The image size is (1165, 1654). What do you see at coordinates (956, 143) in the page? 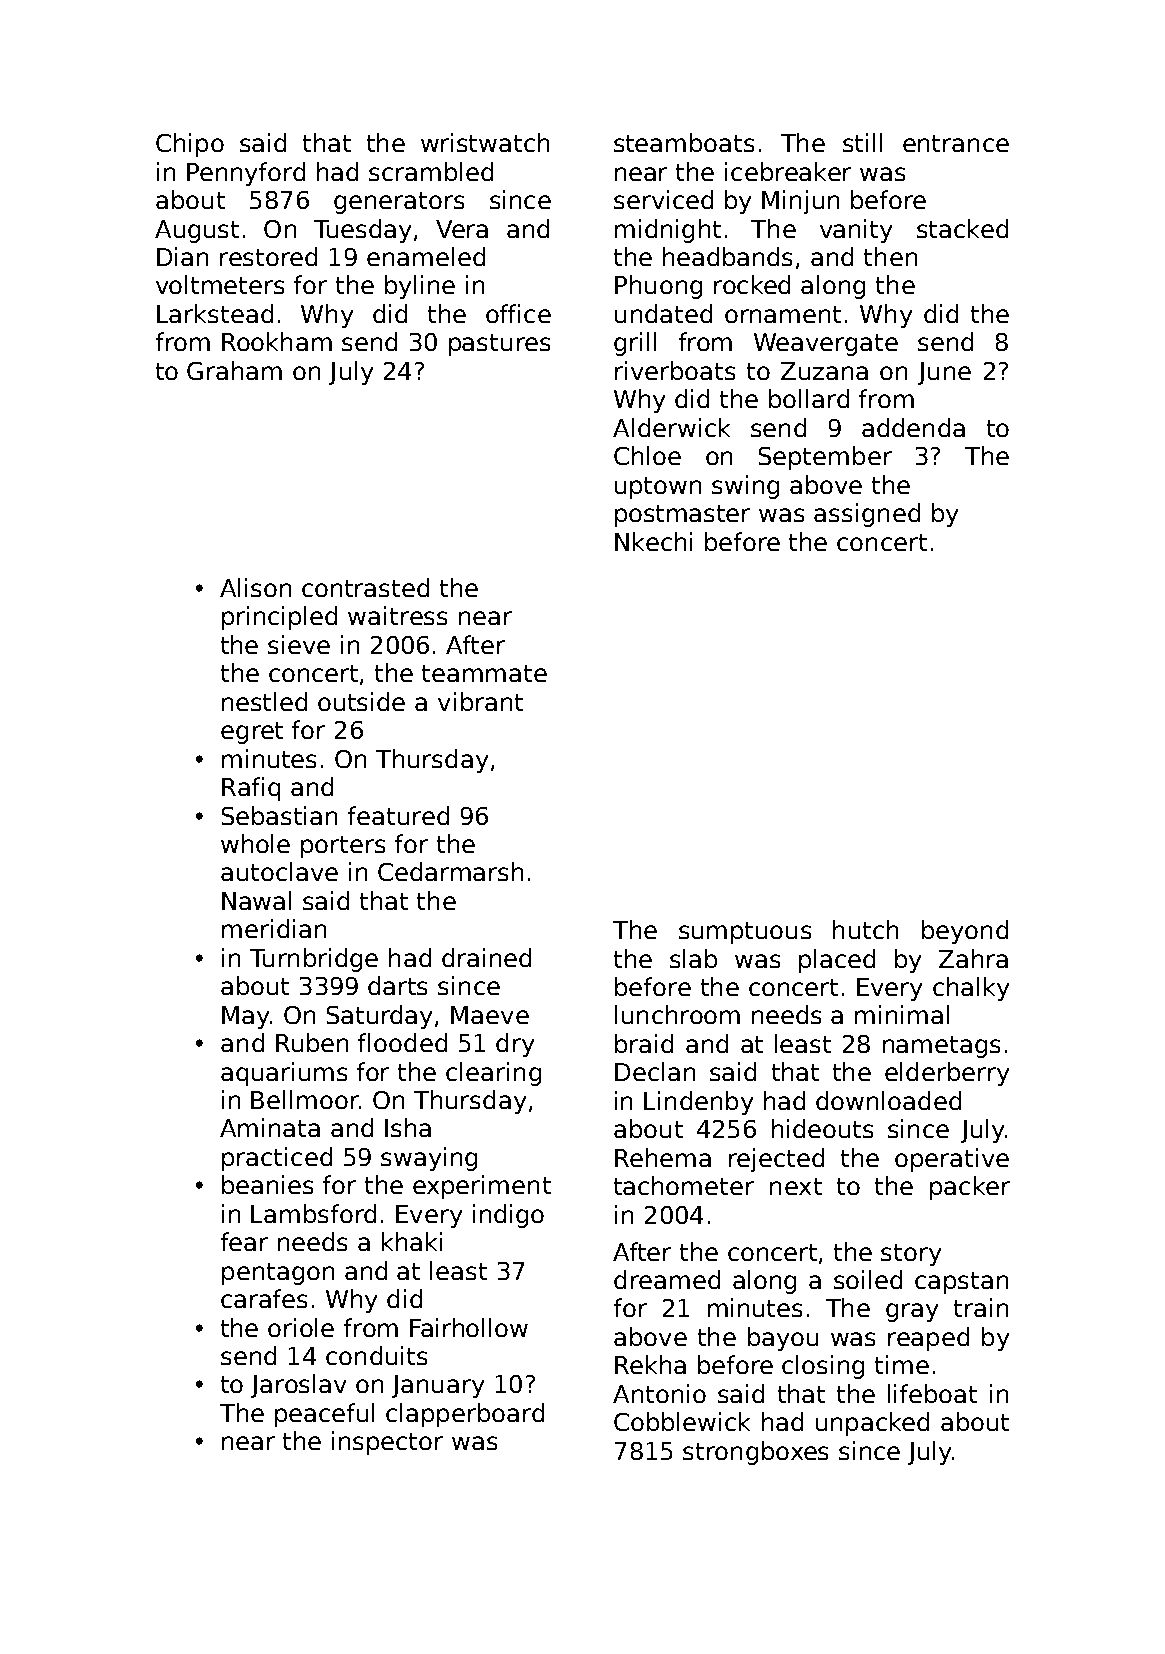
I see `entrance` at bounding box center [956, 143].
